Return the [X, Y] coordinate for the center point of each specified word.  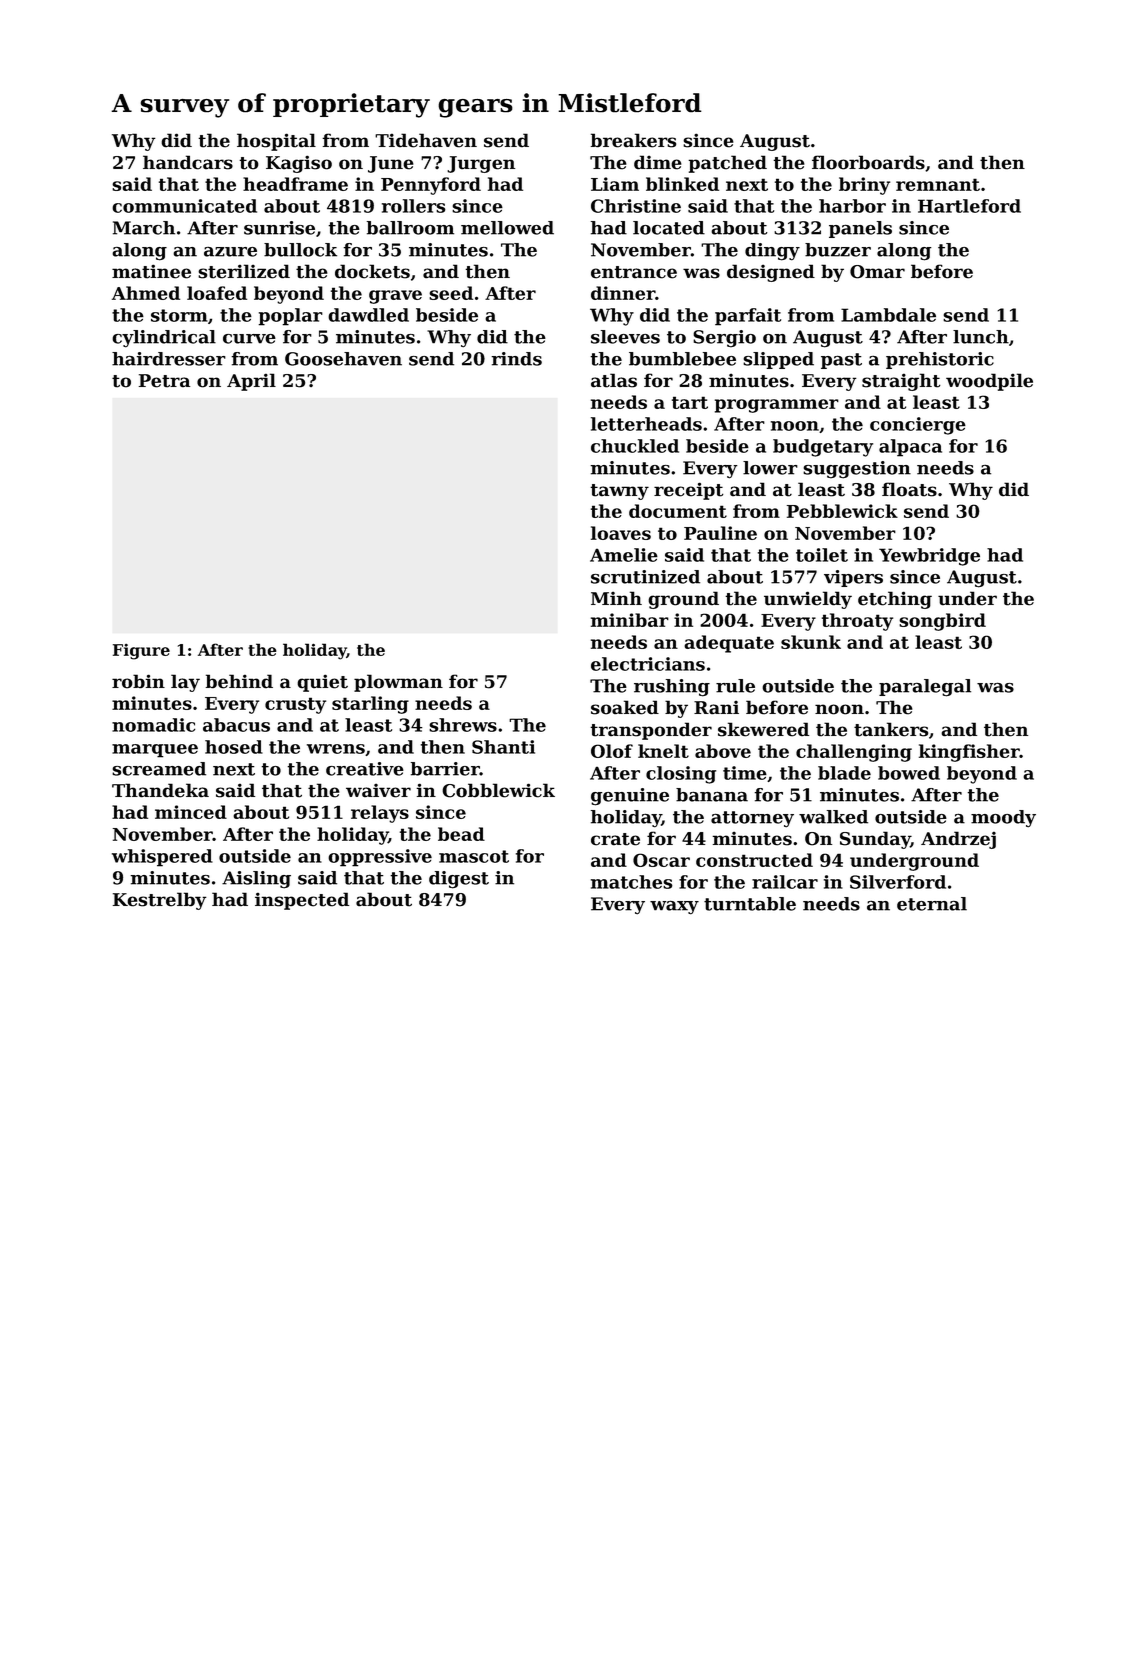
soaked [625, 707]
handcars [188, 162]
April [251, 382]
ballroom [410, 228]
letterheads [646, 424]
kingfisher [969, 753]
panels [860, 229]
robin [138, 681]
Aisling [256, 880]
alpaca [910, 448]
